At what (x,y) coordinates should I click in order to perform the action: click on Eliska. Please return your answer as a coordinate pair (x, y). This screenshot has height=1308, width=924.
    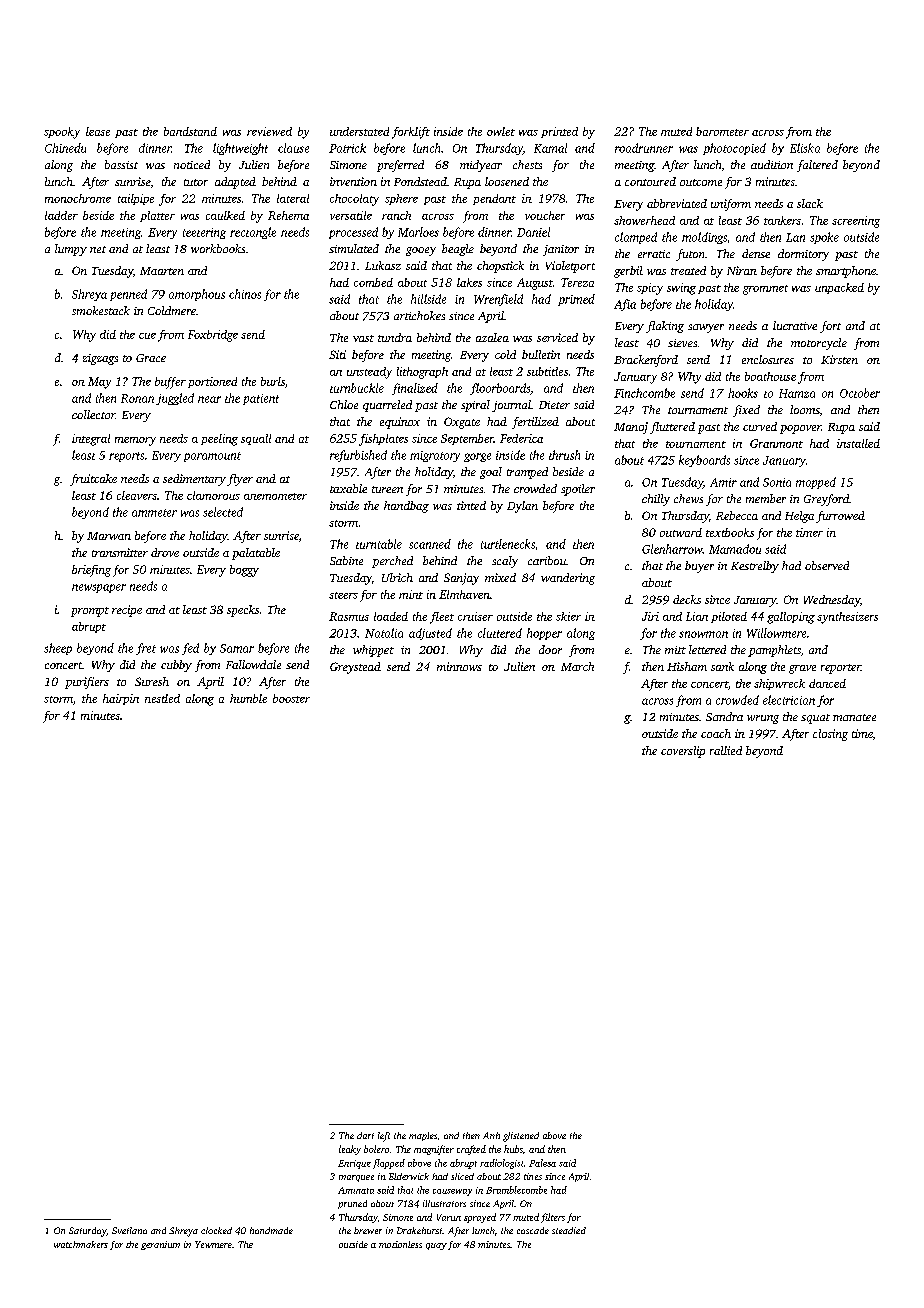
    Looking at the image, I should click on (805, 148).
